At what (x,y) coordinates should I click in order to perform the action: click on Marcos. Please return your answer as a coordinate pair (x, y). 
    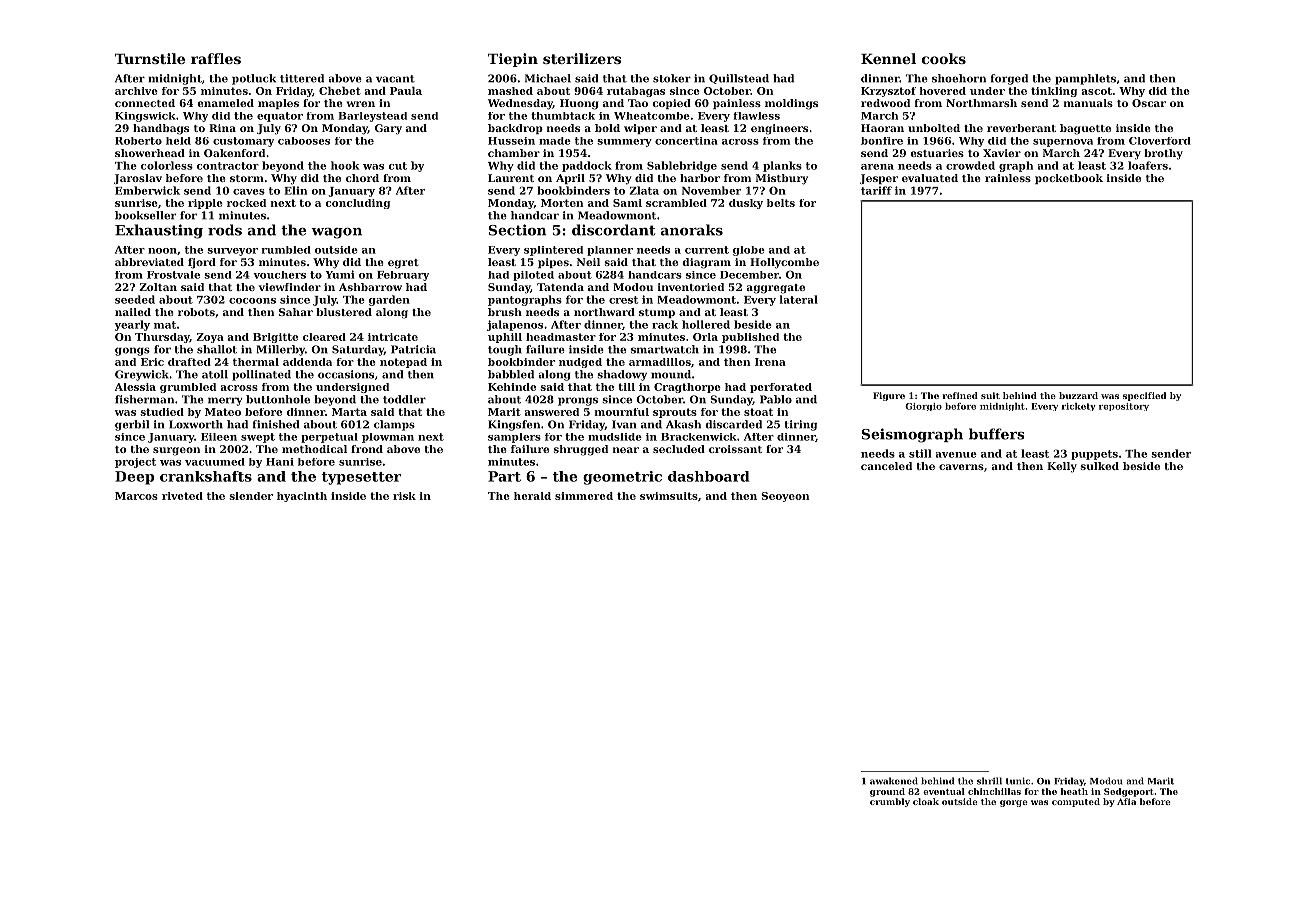
    Looking at the image, I should click on (136, 496).
